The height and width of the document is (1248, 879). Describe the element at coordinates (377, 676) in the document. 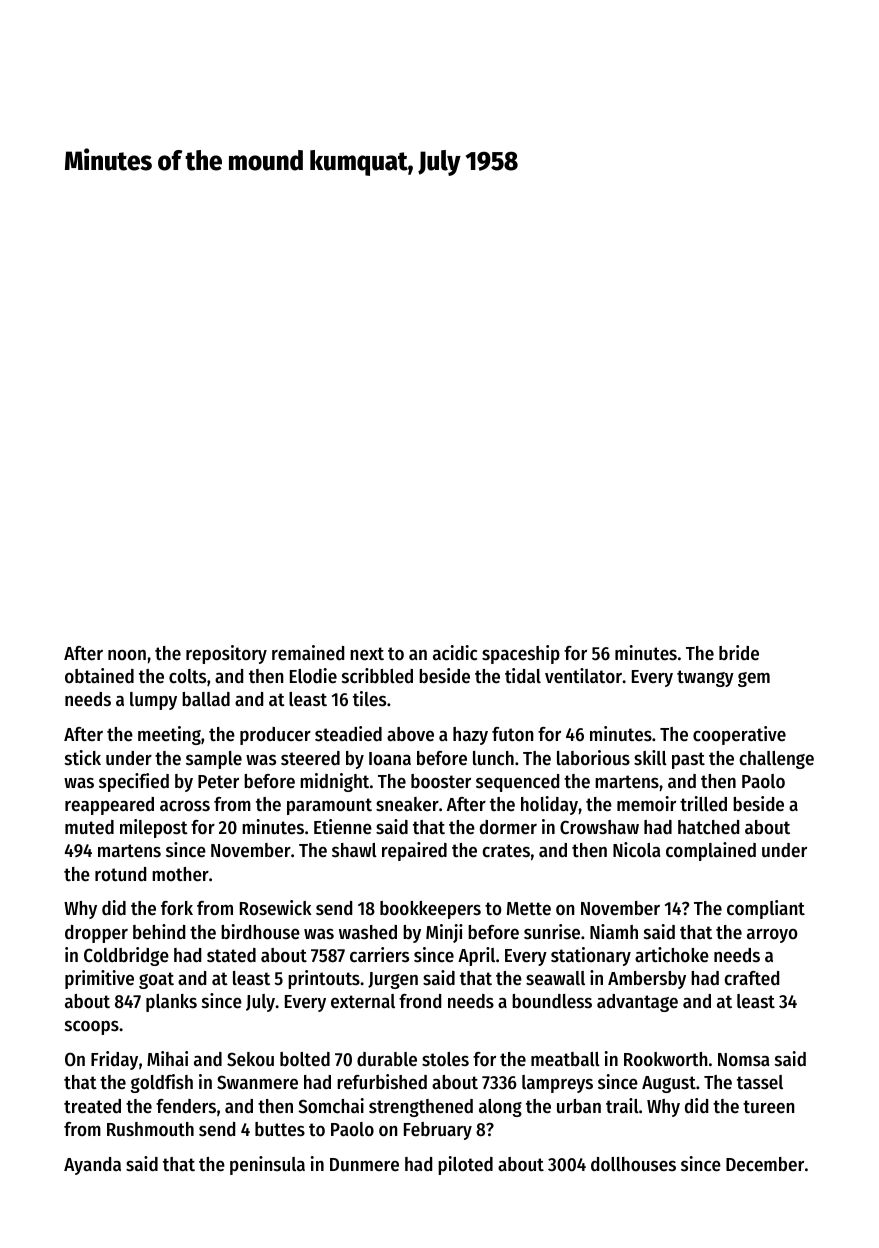

I see `scribbled` at that location.
